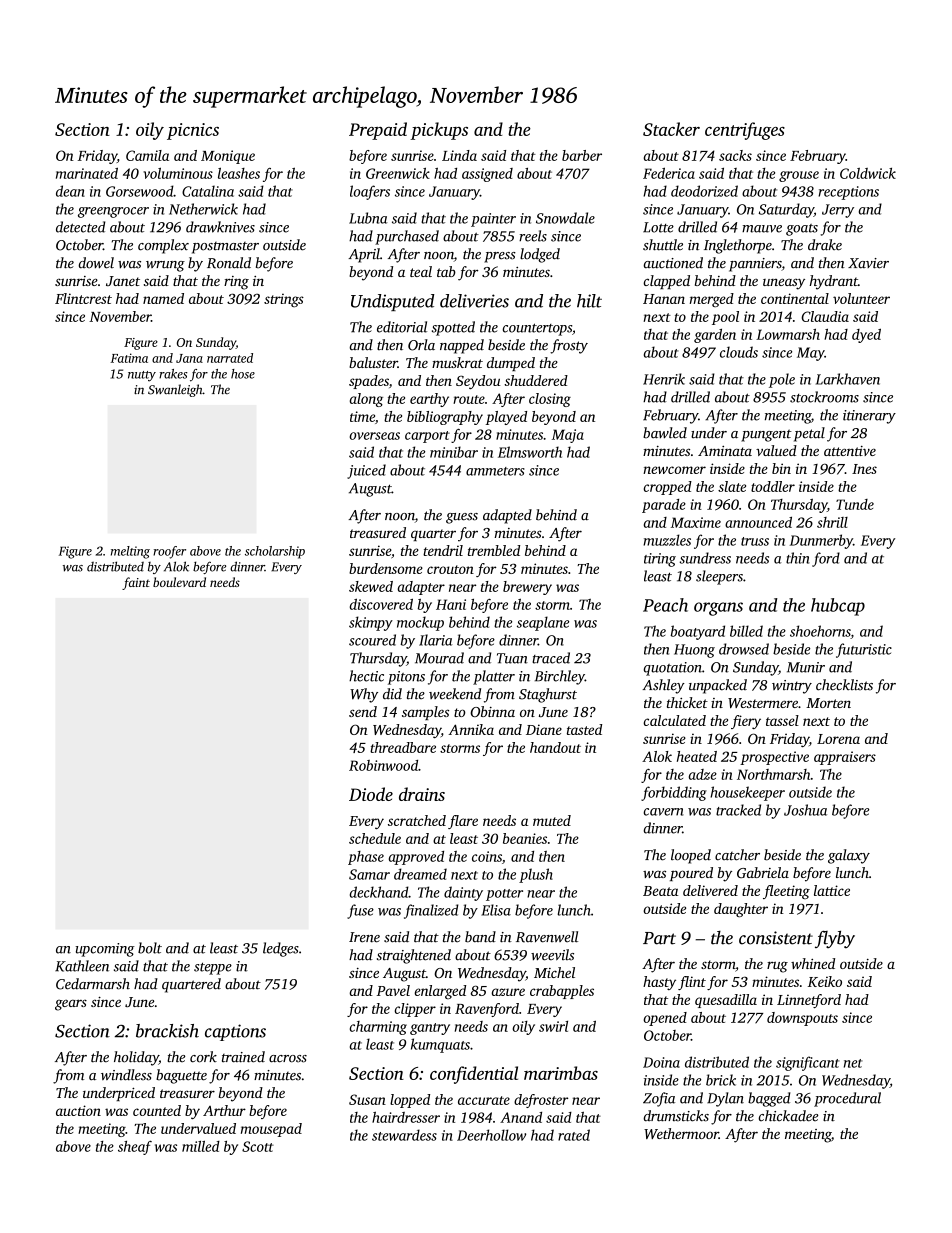 The image size is (952, 1233). Describe the element at coordinates (136, 583) in the screenshot. I see `faint` at that location.
